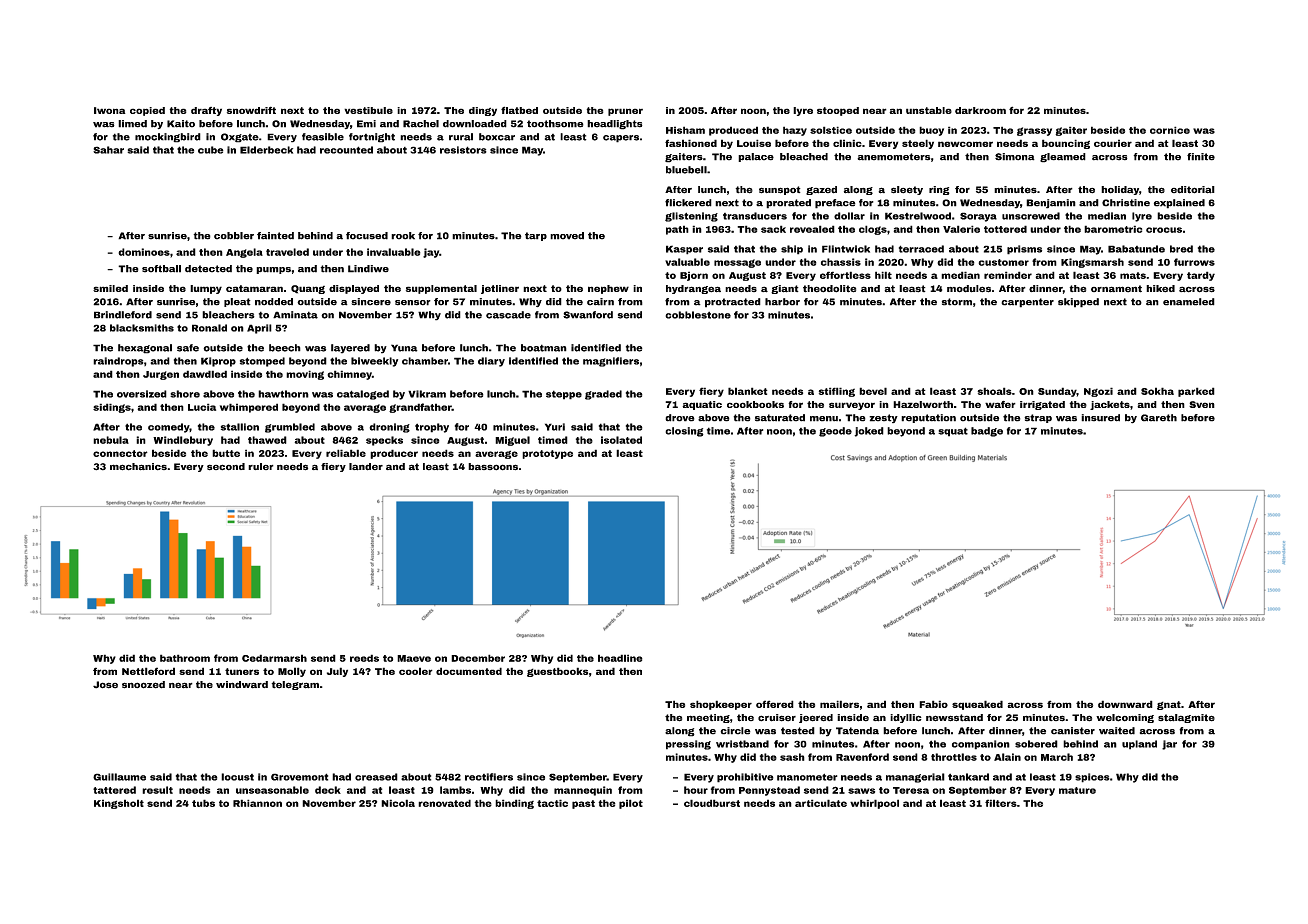 This screenshot has width=1308, height=924. Describe the element at coordinates (372, 138) in the screenshot. I see `fortnight` at that location.
